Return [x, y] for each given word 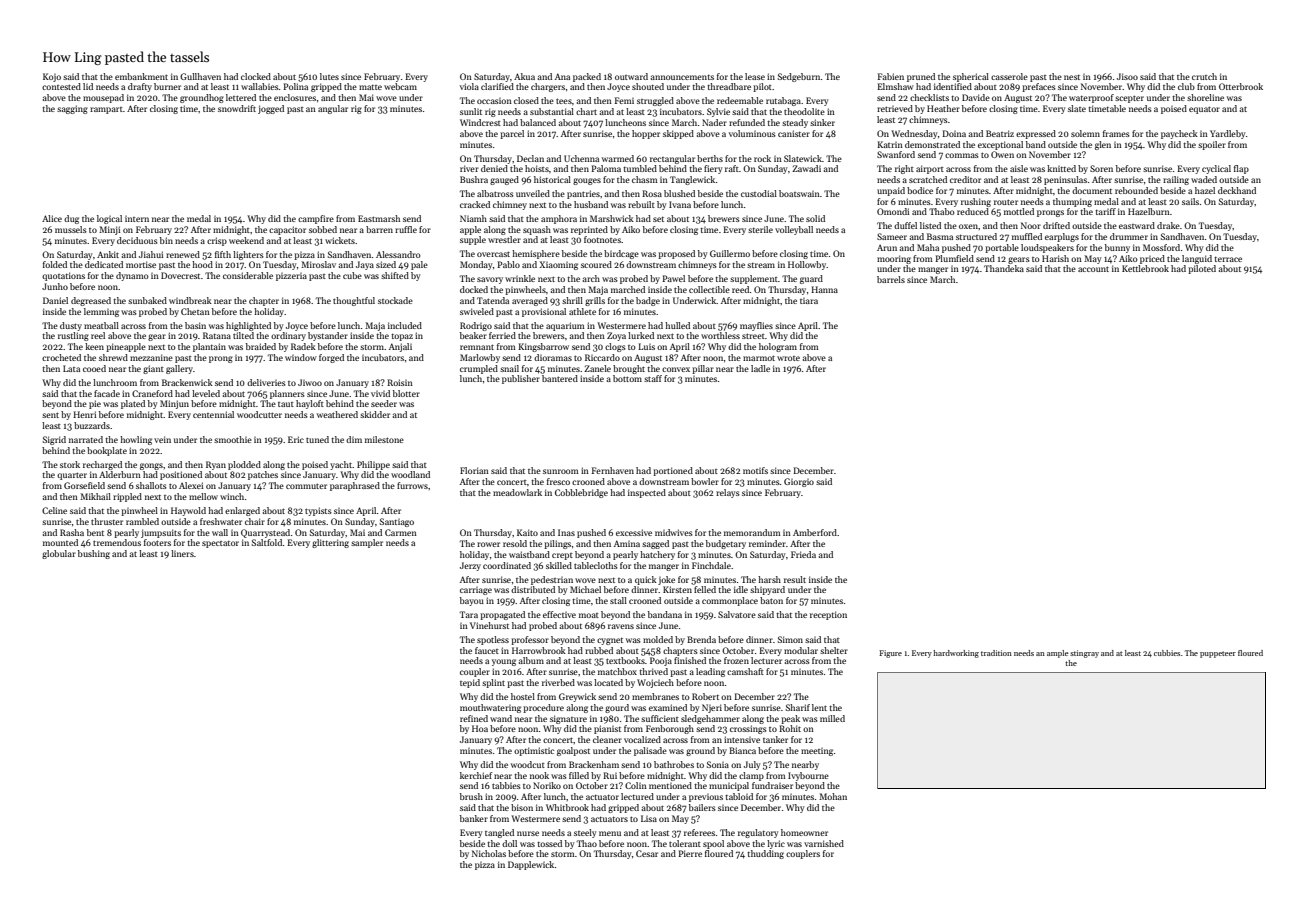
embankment [141, 76]
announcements [682, 77]
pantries [583, 194]
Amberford [815, 532]
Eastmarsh [379, 218]
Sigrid [54, 440]
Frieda [803, 554]
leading [710, 672]
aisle [1019, 168]
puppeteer [1218, 654]
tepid [470, 683]
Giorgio [799, 482]
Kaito [527, 532]
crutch [1204, 76]
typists [318, 511]
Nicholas [489, 853]
